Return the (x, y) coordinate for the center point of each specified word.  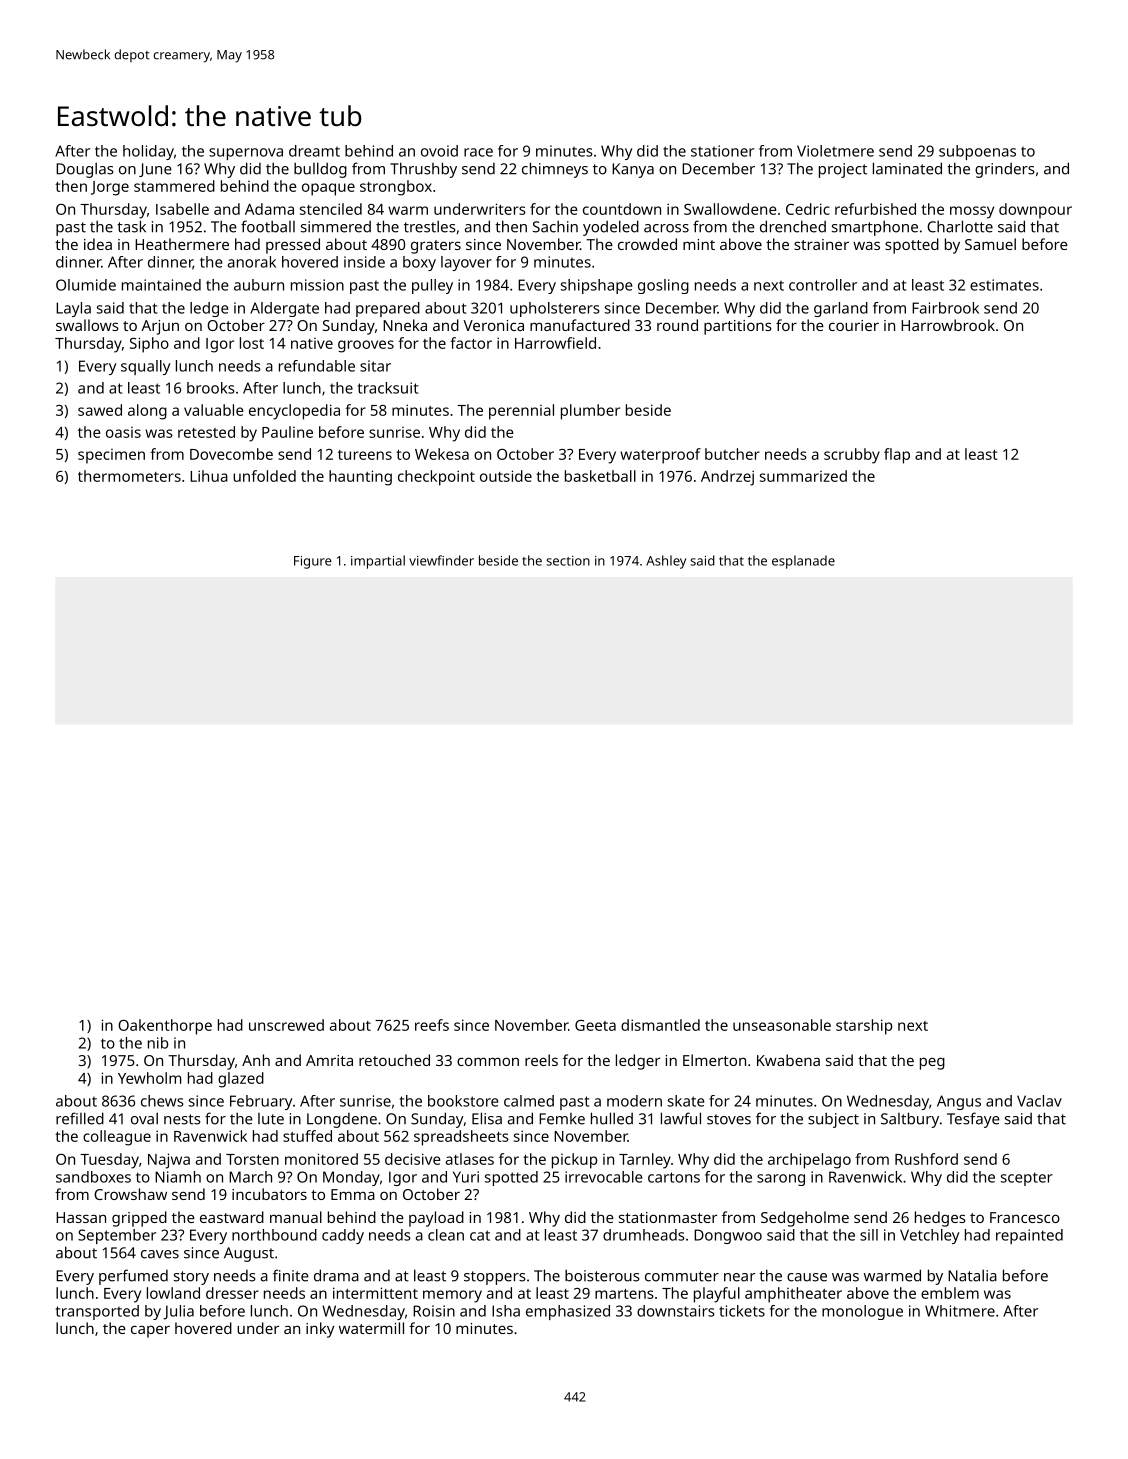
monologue (862, 1312)
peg (932, 1063)
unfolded (264, 476)
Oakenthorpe (165, 1027)
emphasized (568, 1312)
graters (436, 247)
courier (854, 325)
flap (897, 456)
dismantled (660, 1025)
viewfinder (441, 560)
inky (320, 1330)
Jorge (110, 188)
